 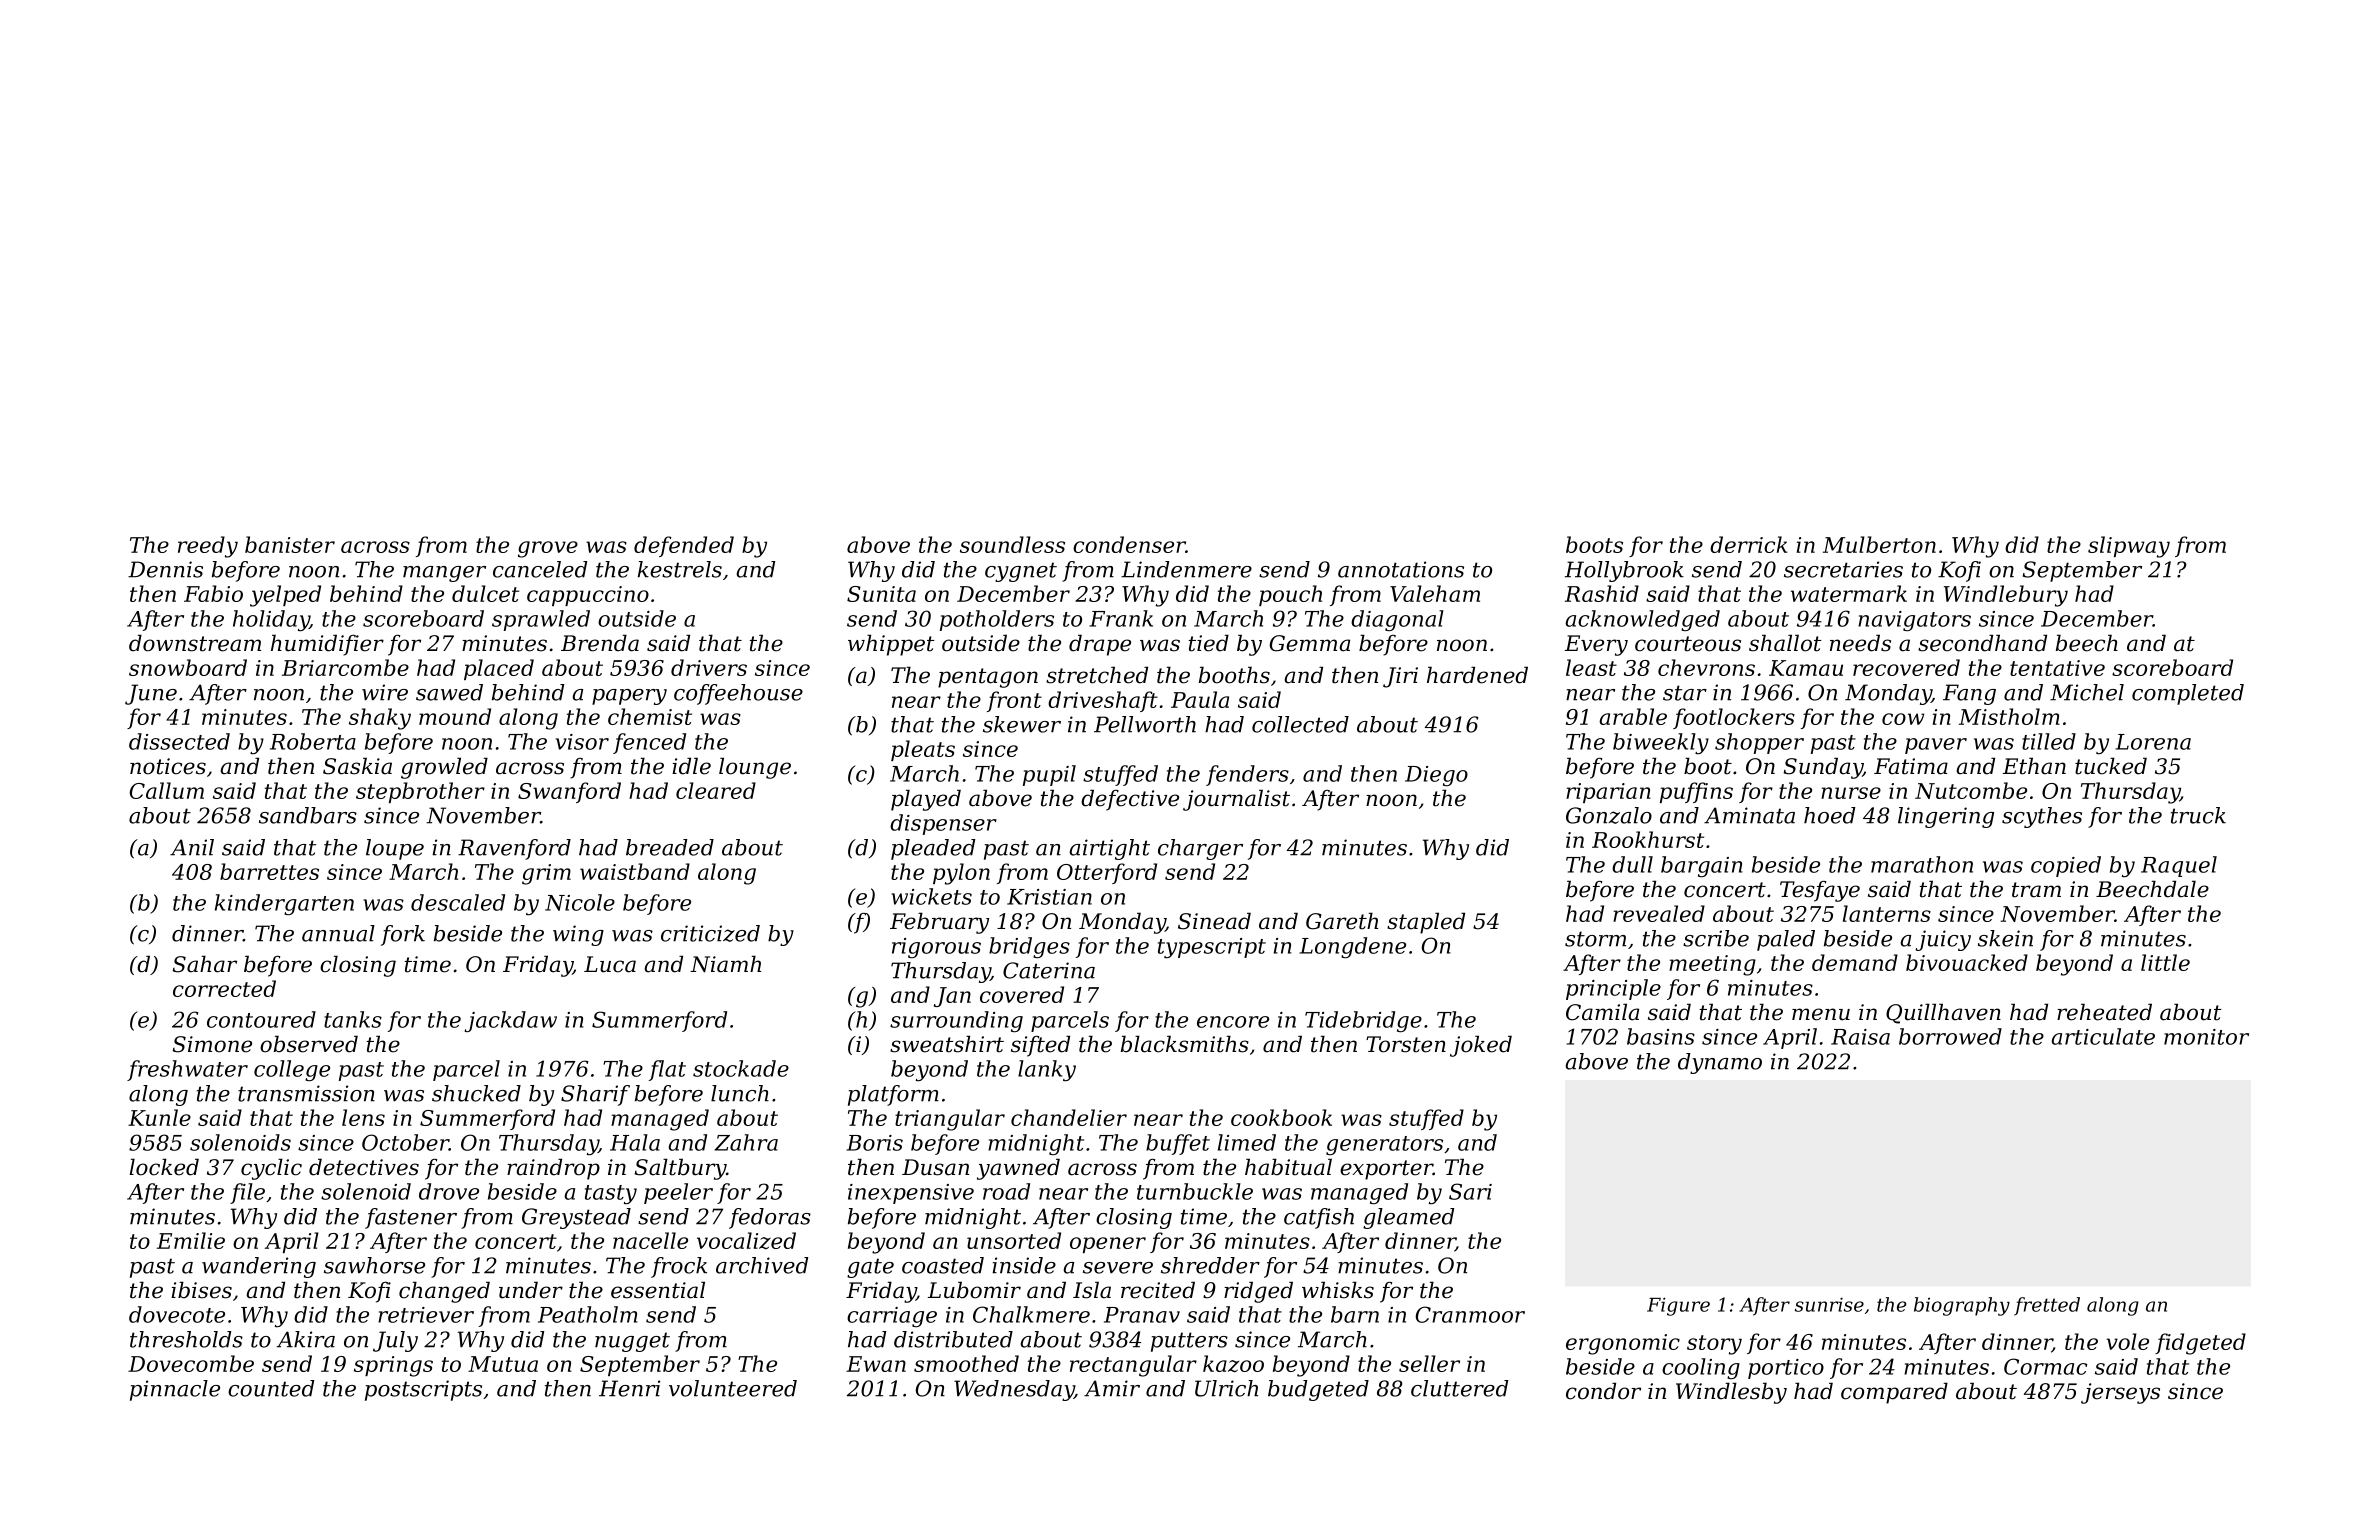 What do you see at coordinates (2009, 716) in the image?
I see `Mistholm` at bounding box center [2009, 716].
